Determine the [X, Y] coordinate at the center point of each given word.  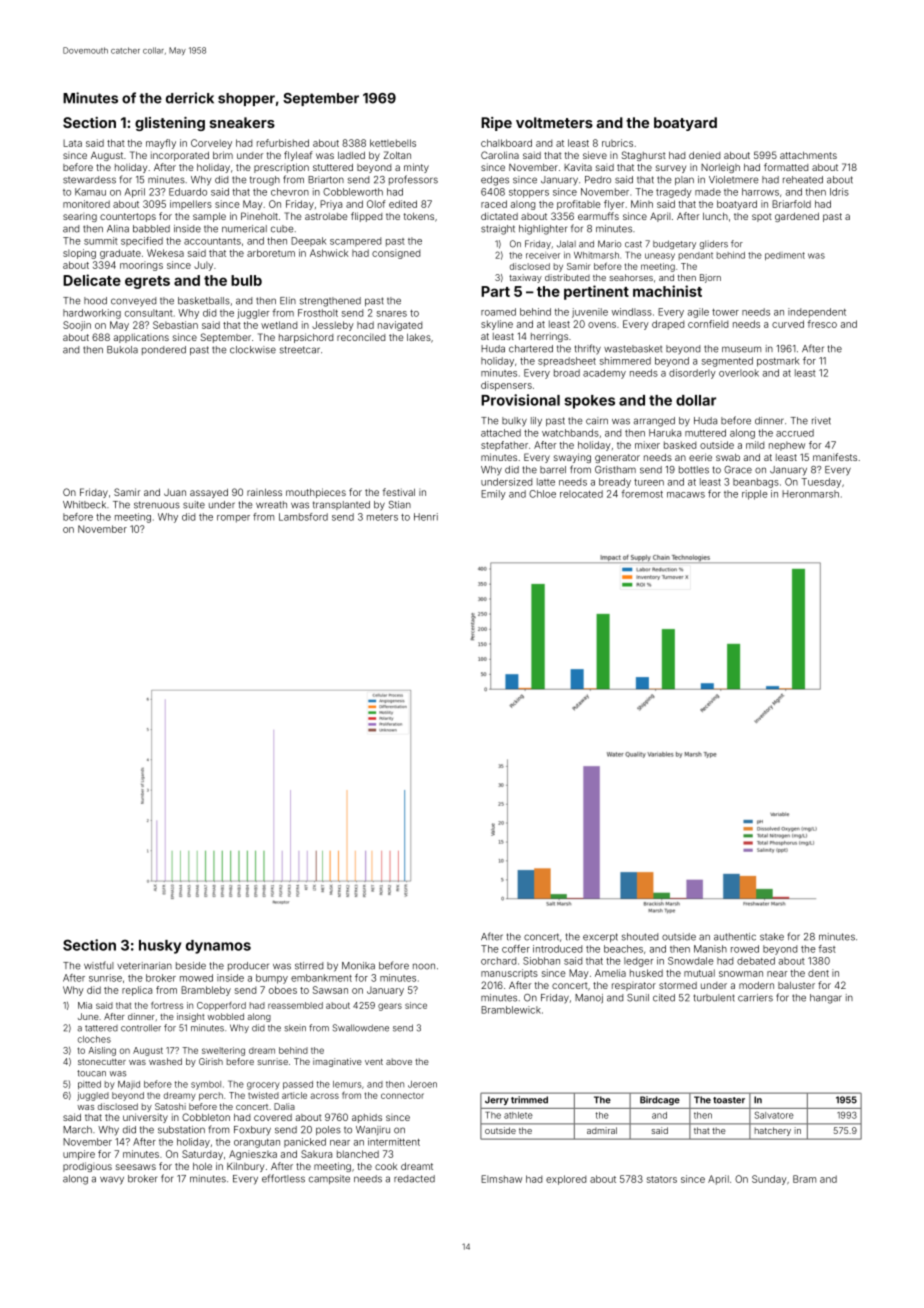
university [145, 1118]
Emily [493, 495]
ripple [755, 495]
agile [698, 313]
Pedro [598, 180]
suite [194, 505]
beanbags [756, 483]
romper [233, 519]
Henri [426, 517]
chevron [290, 192]
